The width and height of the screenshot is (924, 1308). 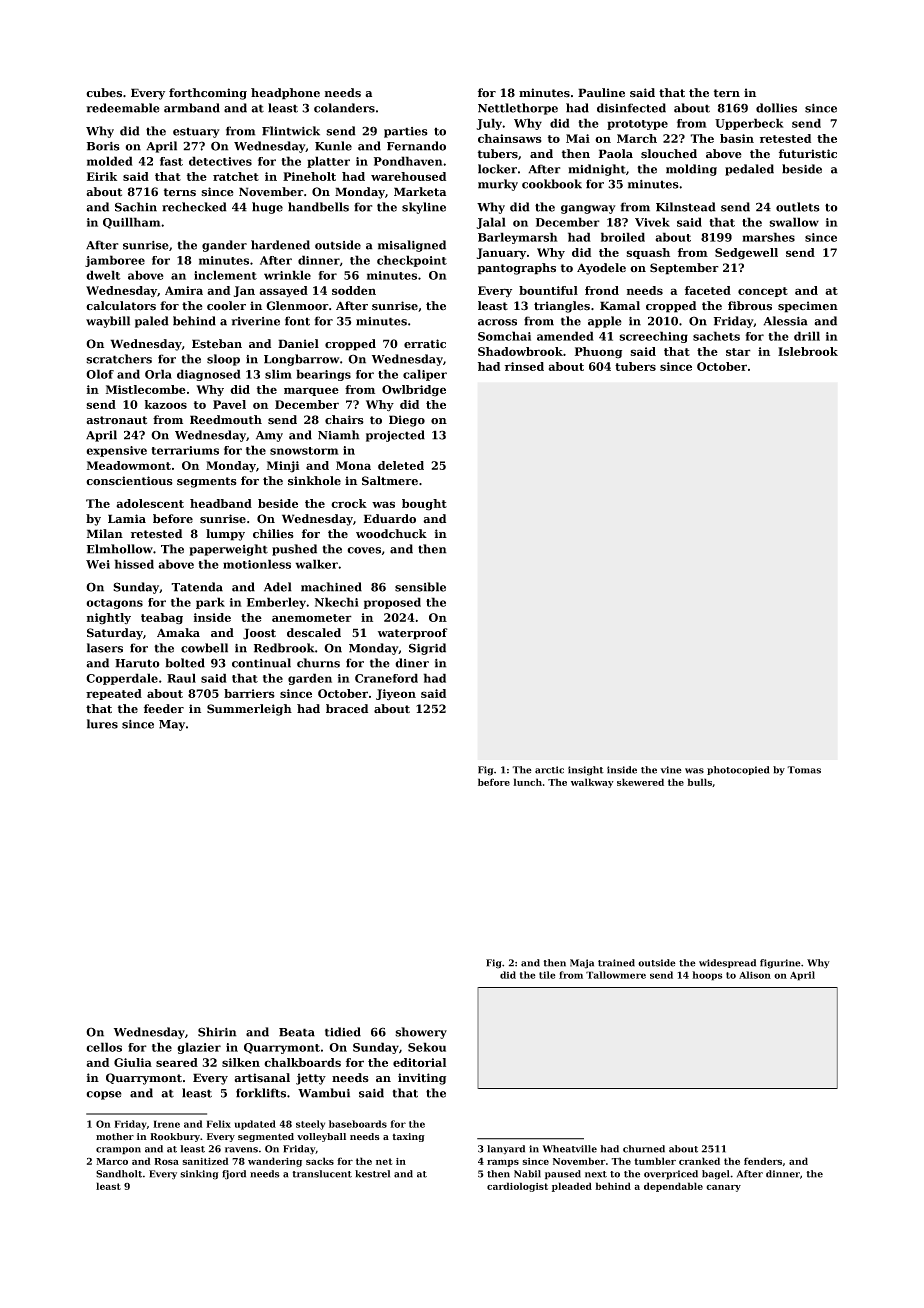 What do you see at coordinates (776, 108) in the screenshot?
I see `dollies` at bounding box center [776, 108].
